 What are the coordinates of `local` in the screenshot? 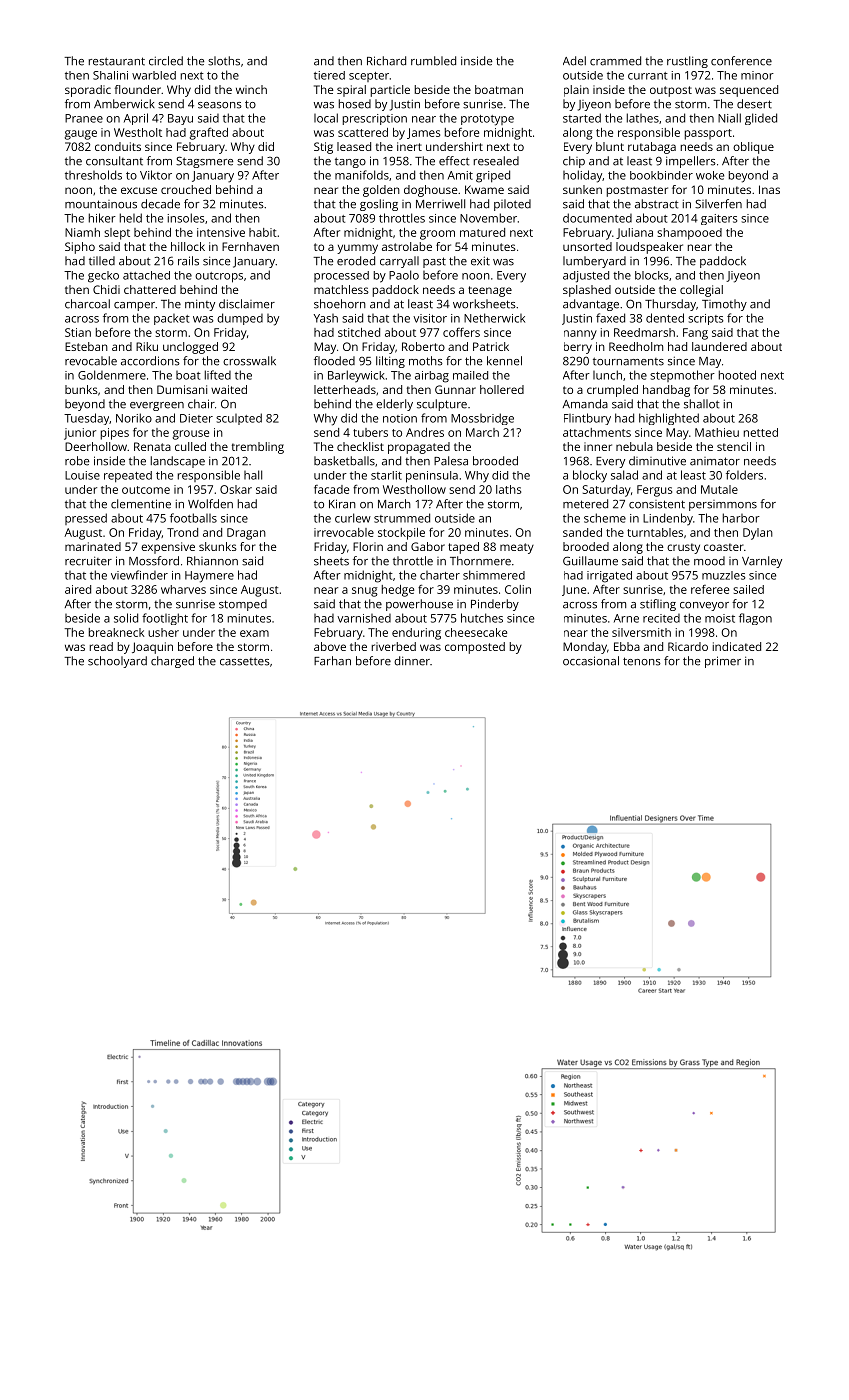 It's located at (326, 118).
